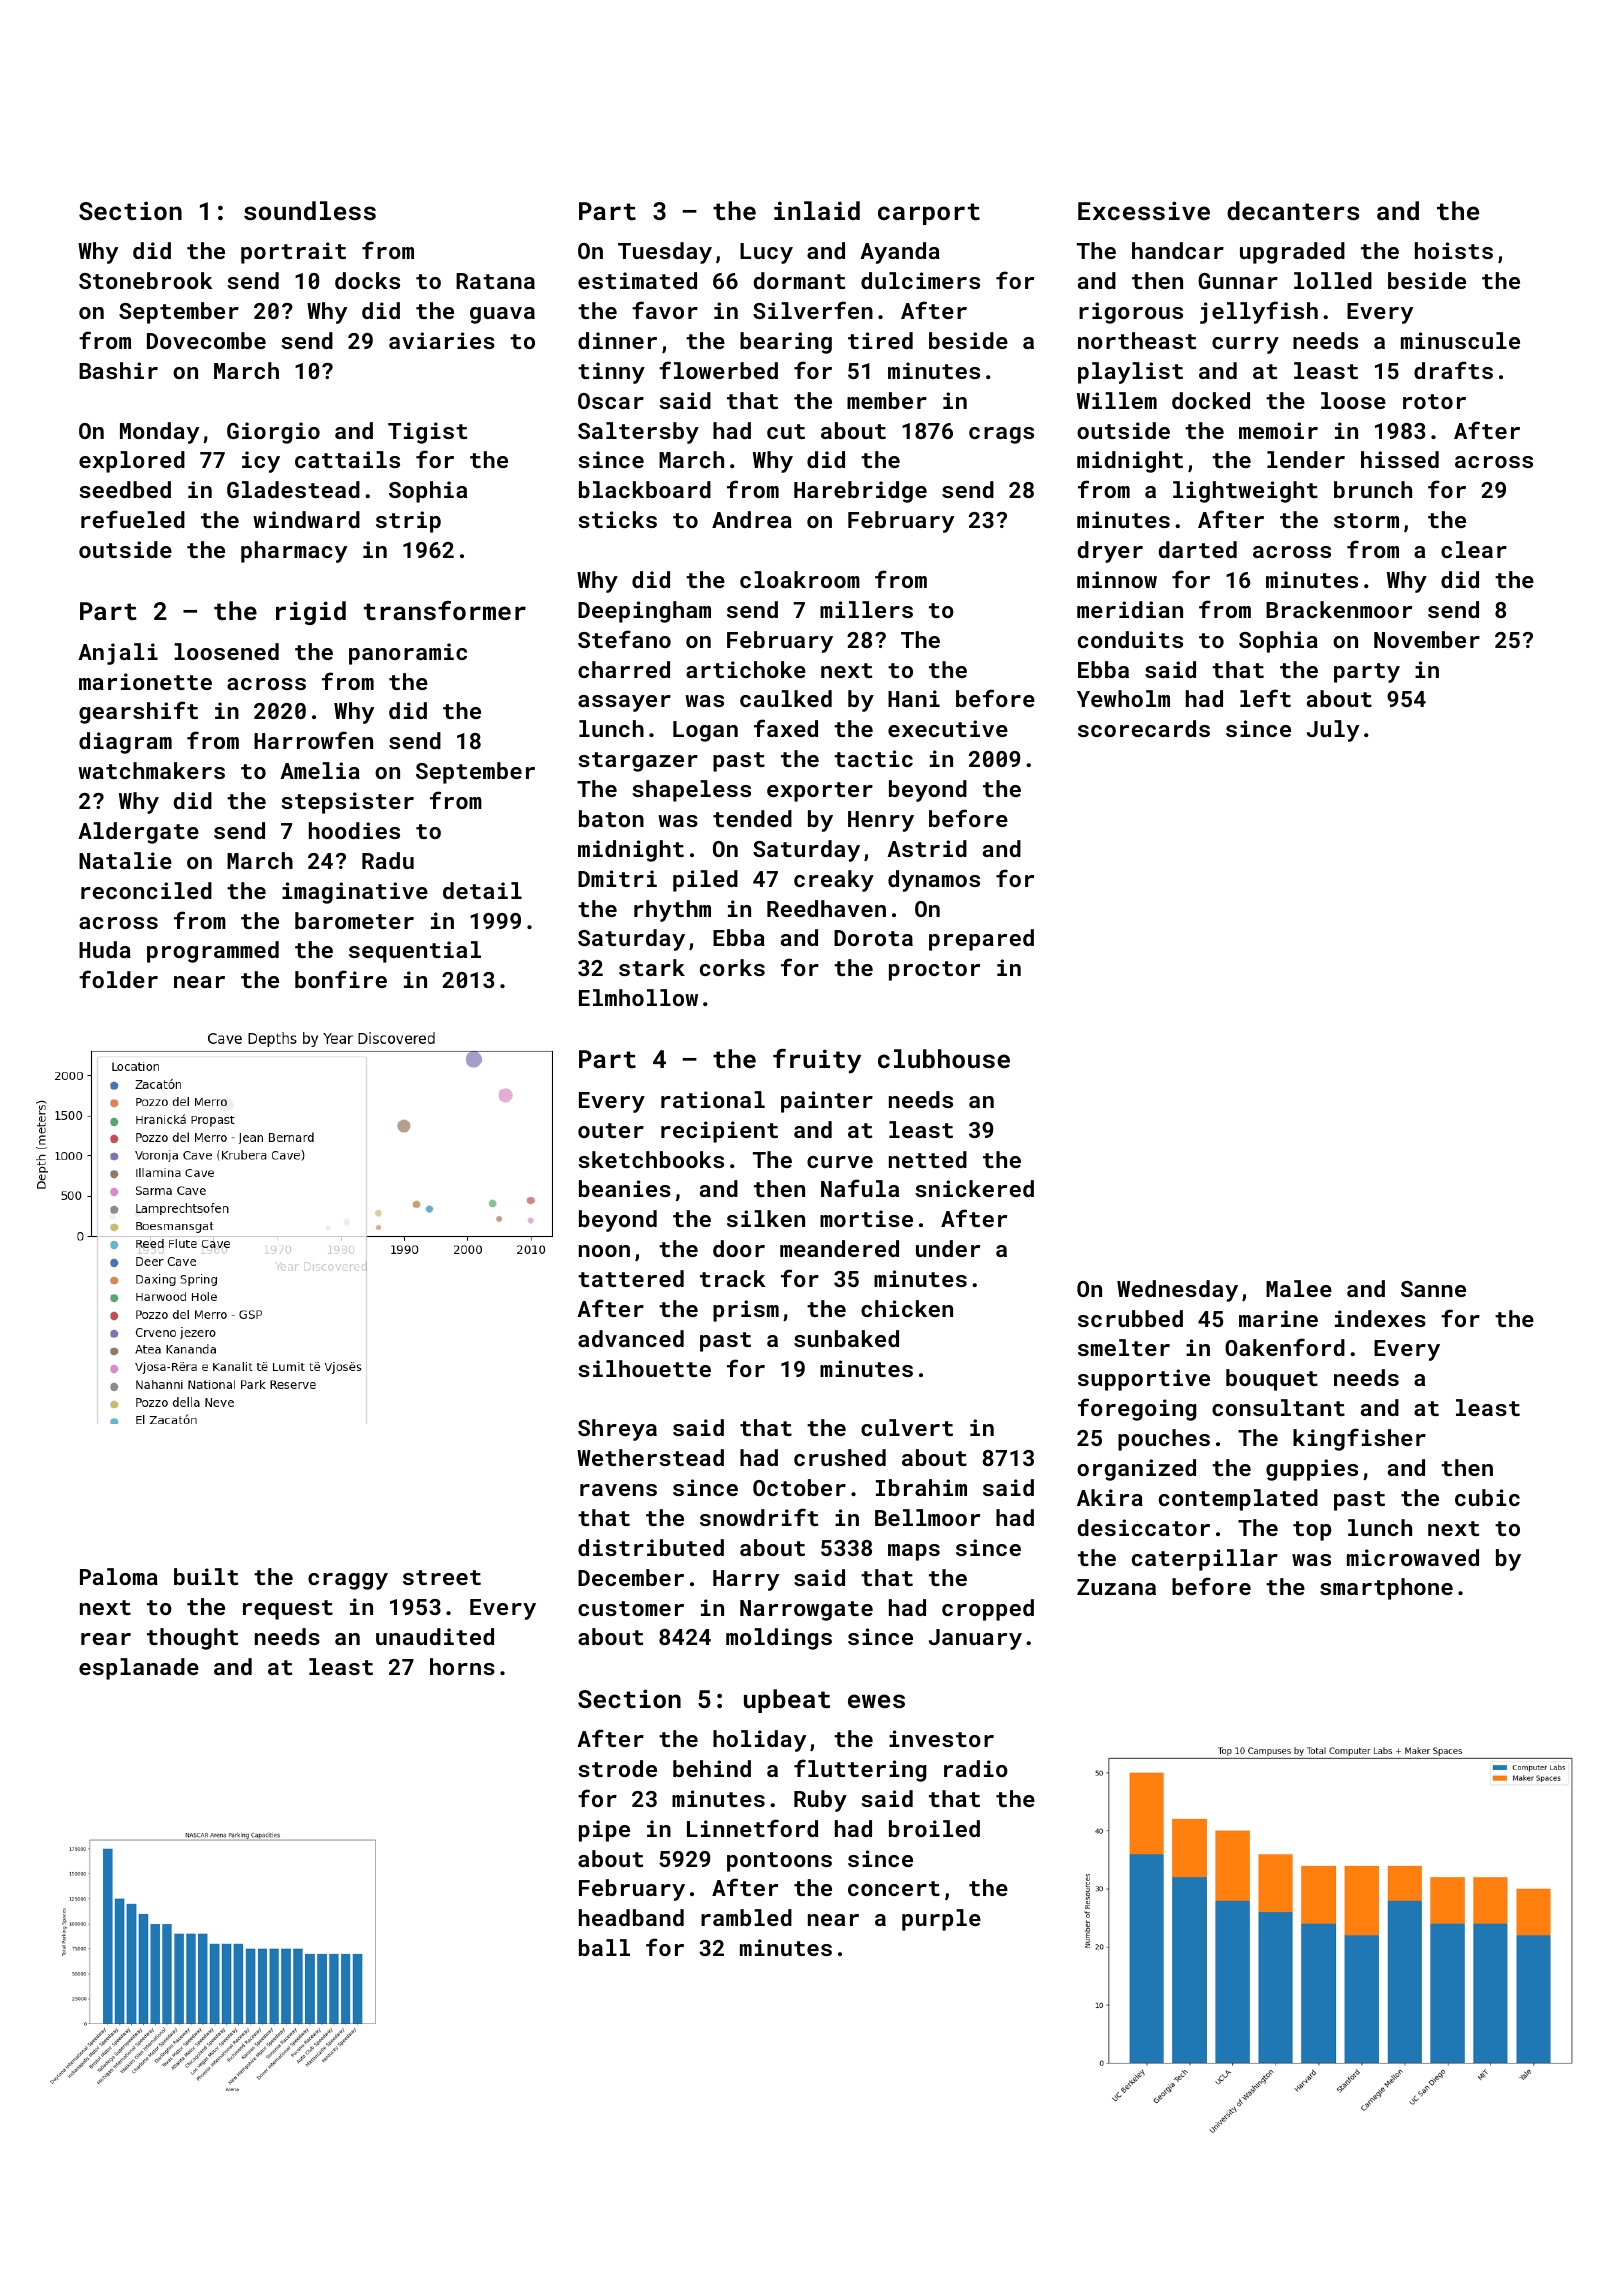  I want to click on ball, so click(604, 1947).
